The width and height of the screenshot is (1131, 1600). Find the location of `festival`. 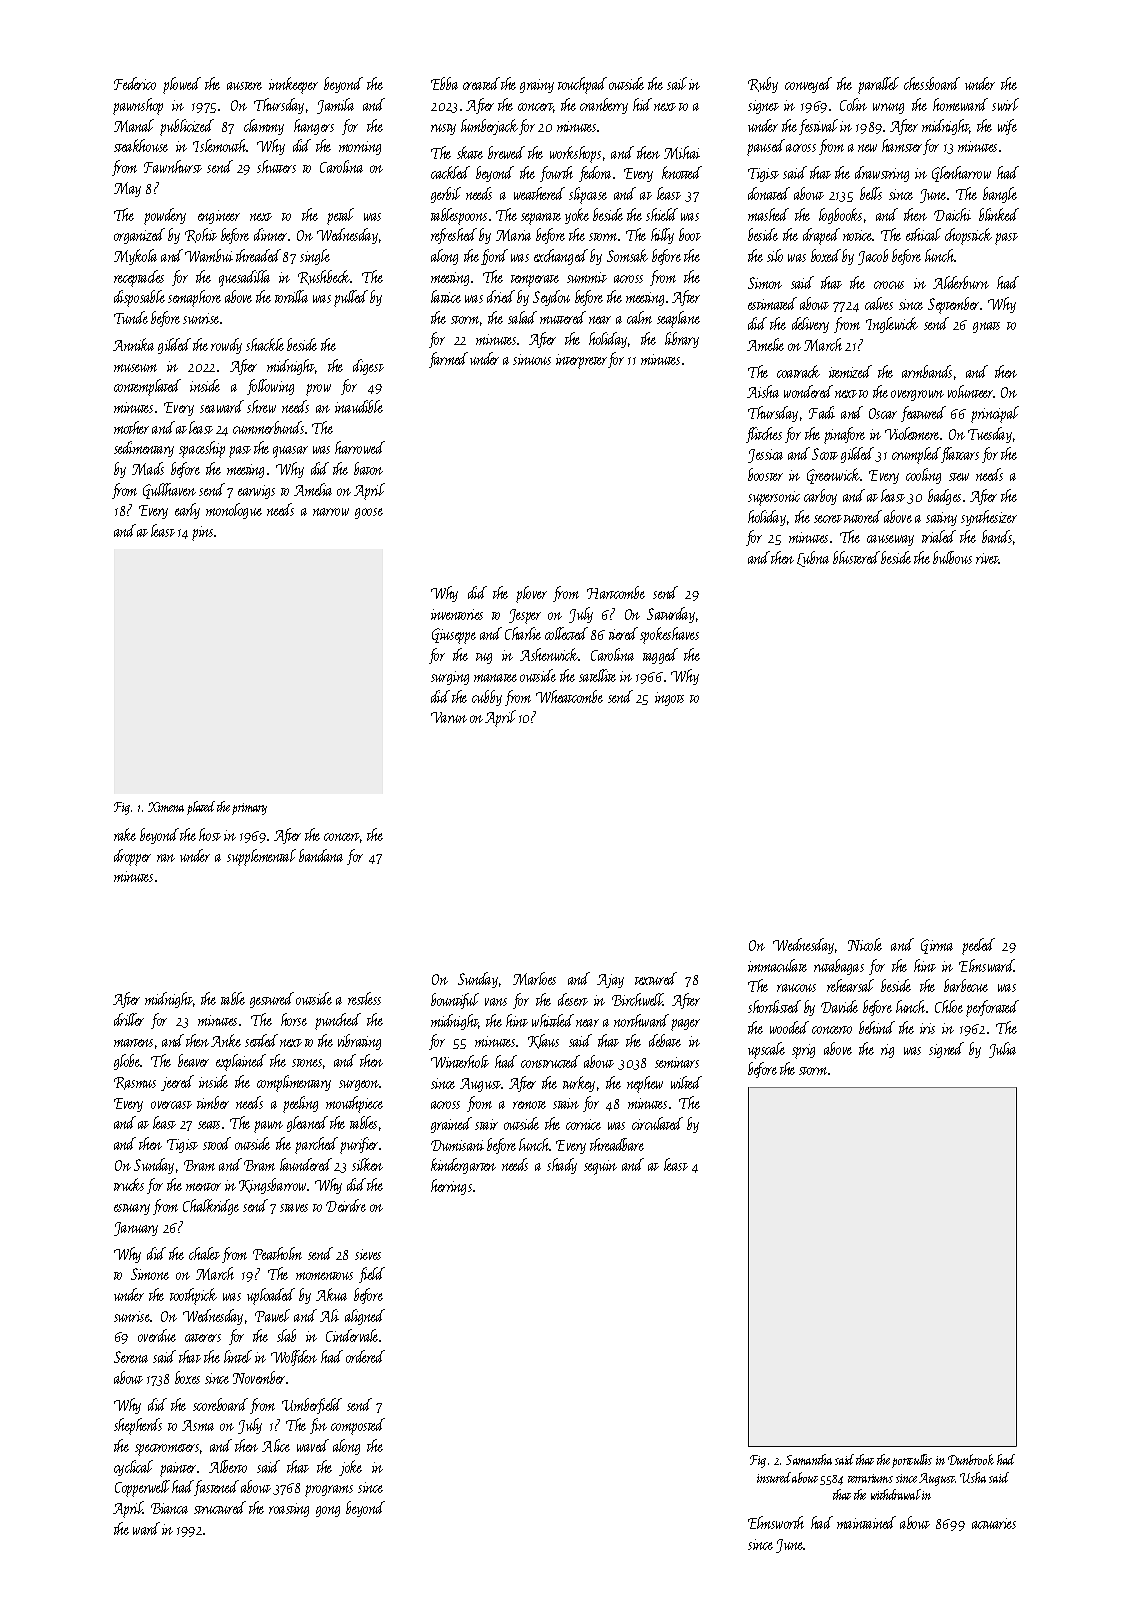

festival is located at coordinates (818, 127).
